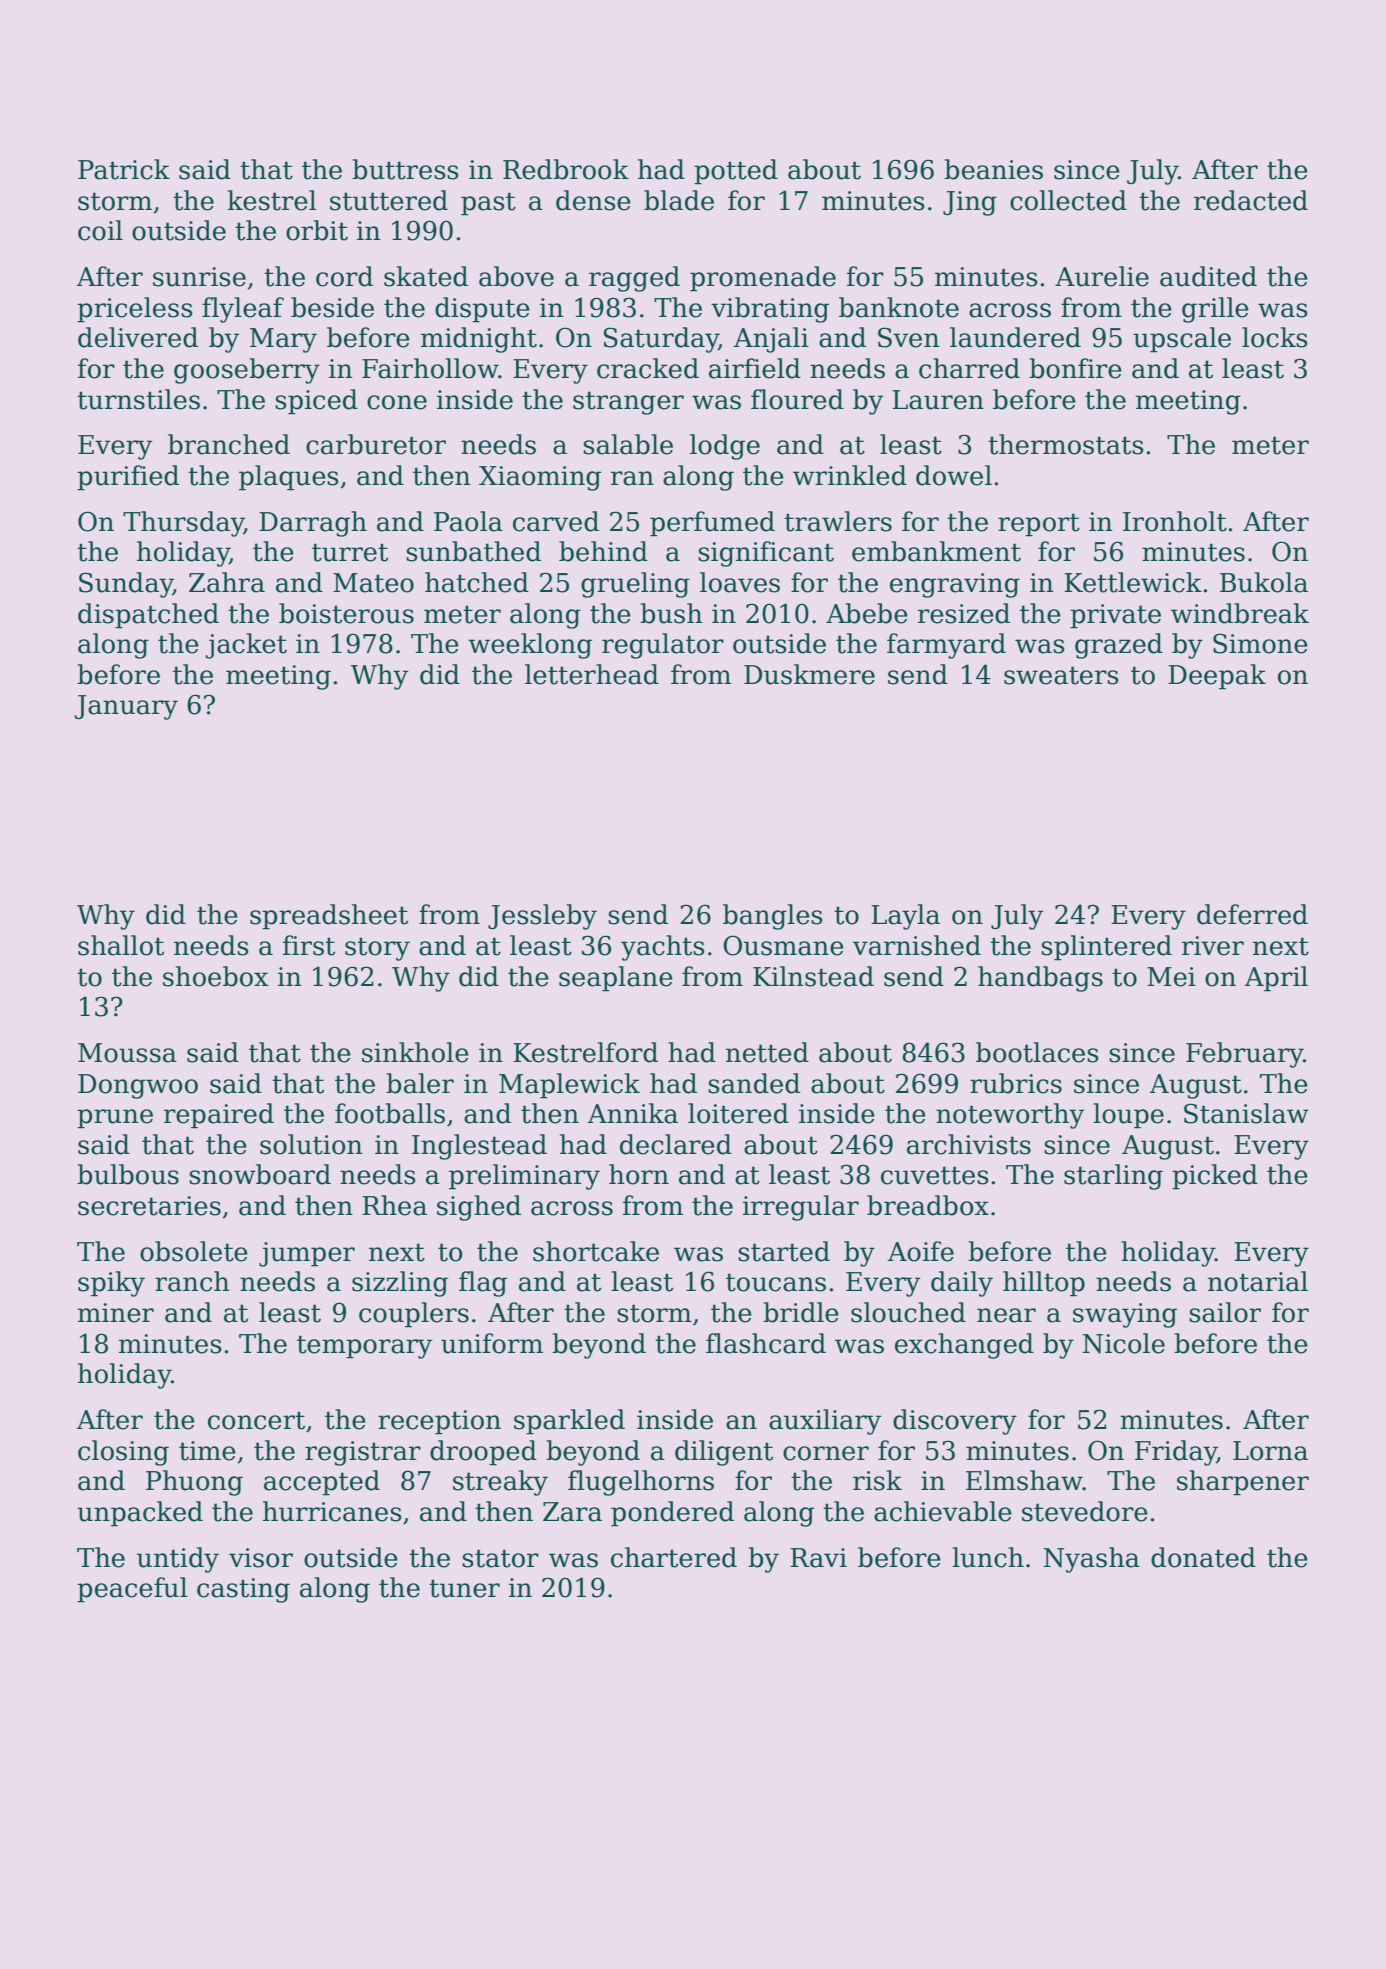  Describe the element at coordinates (243, 310) in the page. I see `flyleaf` at that location.
